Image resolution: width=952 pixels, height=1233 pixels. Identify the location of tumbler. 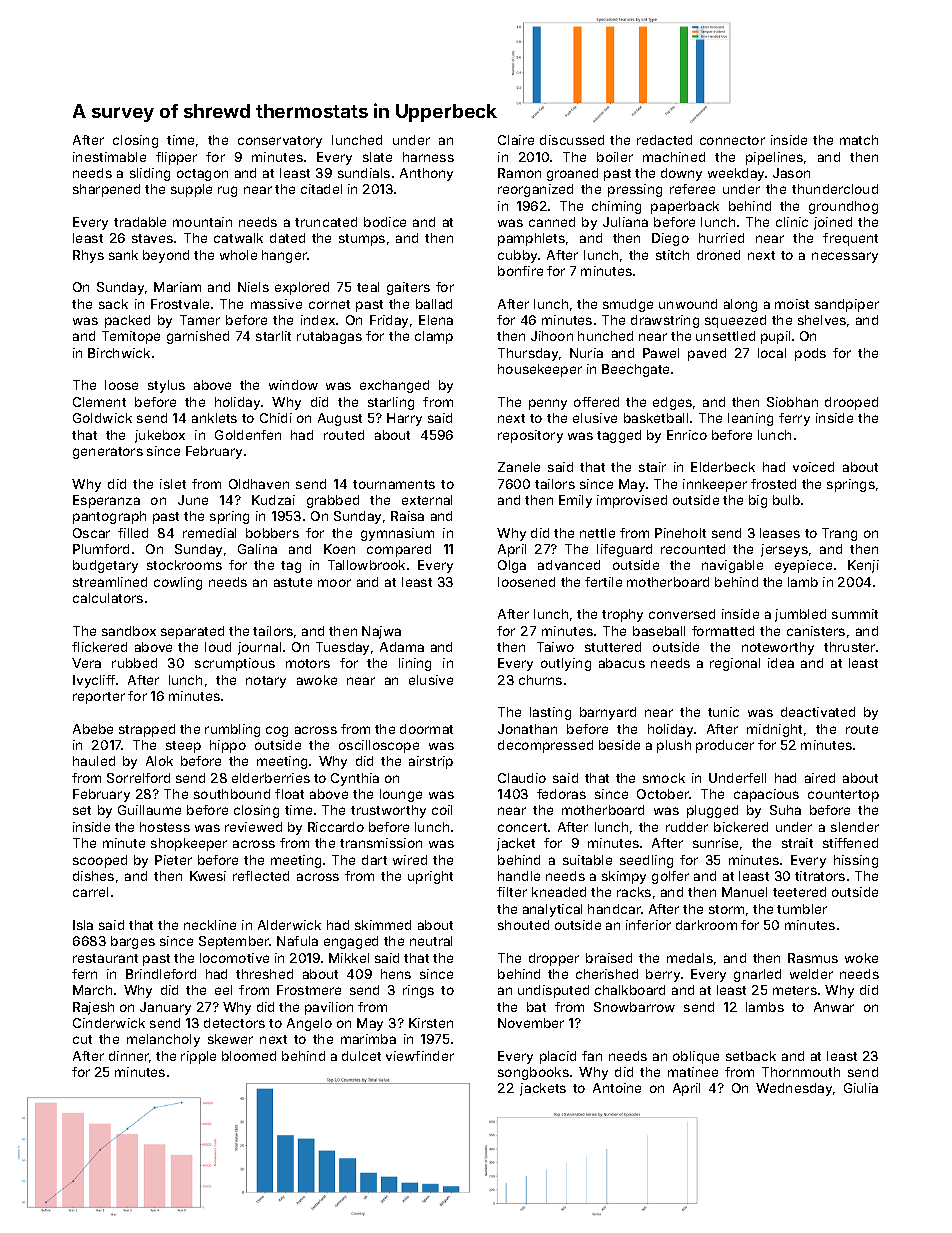
(802, 909).
